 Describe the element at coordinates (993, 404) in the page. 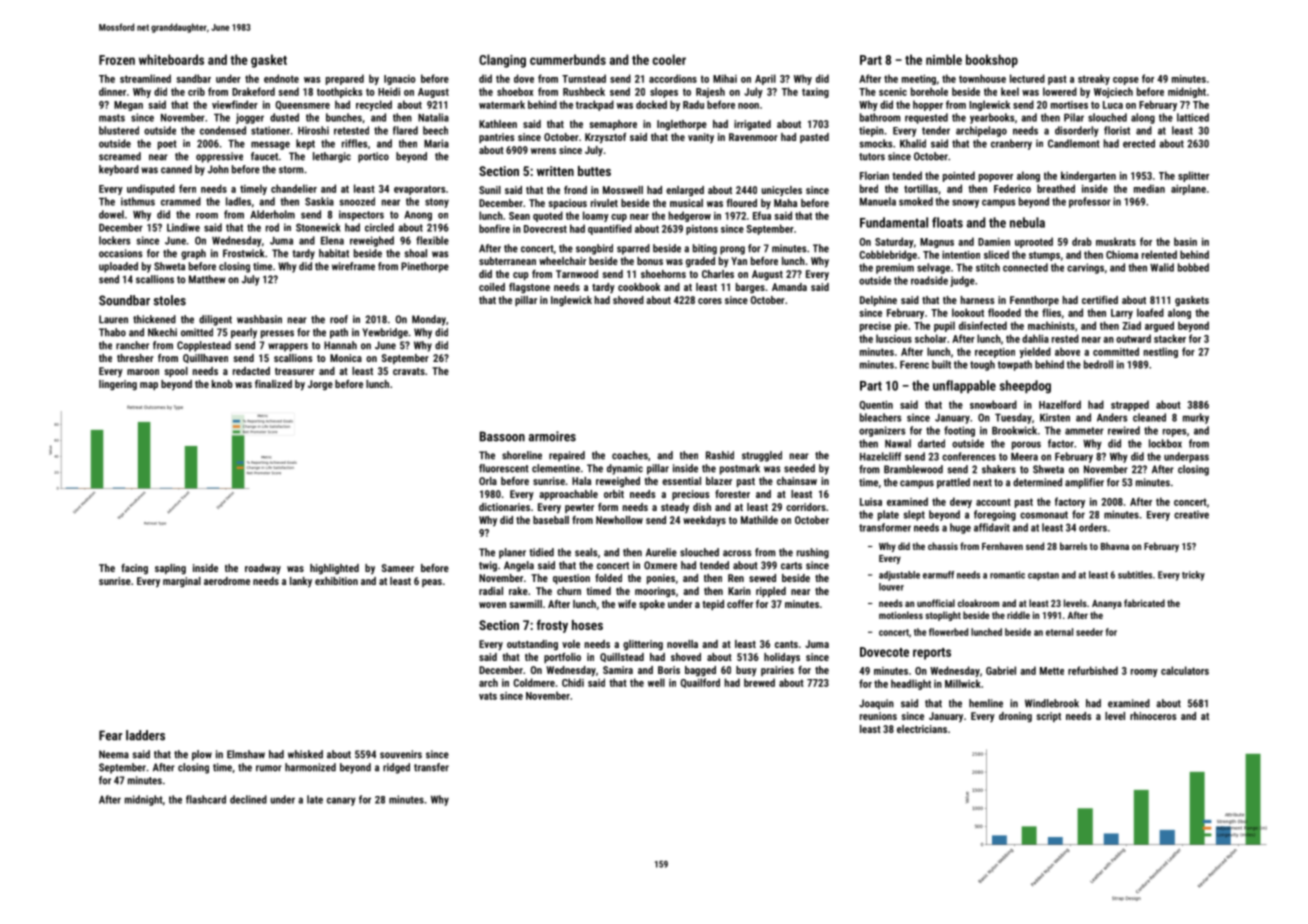

I see `snowboard` at that location.
